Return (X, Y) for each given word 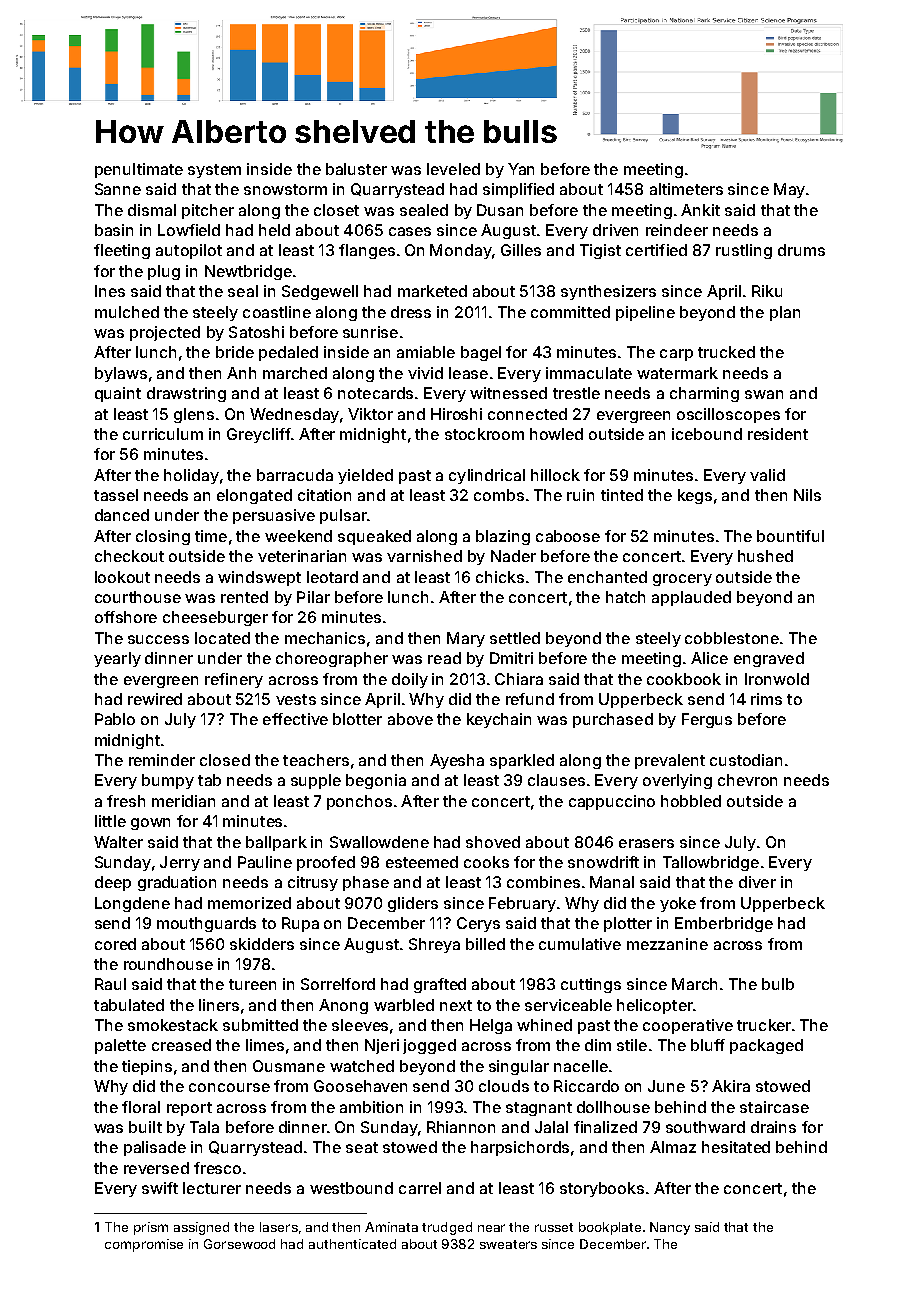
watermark (677, 373)
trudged (447, 1228)
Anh (241, 373)
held (274, 230)
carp (676, 355)
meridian (183, 801)
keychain (499, 720)
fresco (217, 1168)
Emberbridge (724, 924)
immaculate (589, 373)
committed (570, 312)
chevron (747, 780)
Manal (612, 882)
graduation (177, 883)
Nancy (670, 1228)
